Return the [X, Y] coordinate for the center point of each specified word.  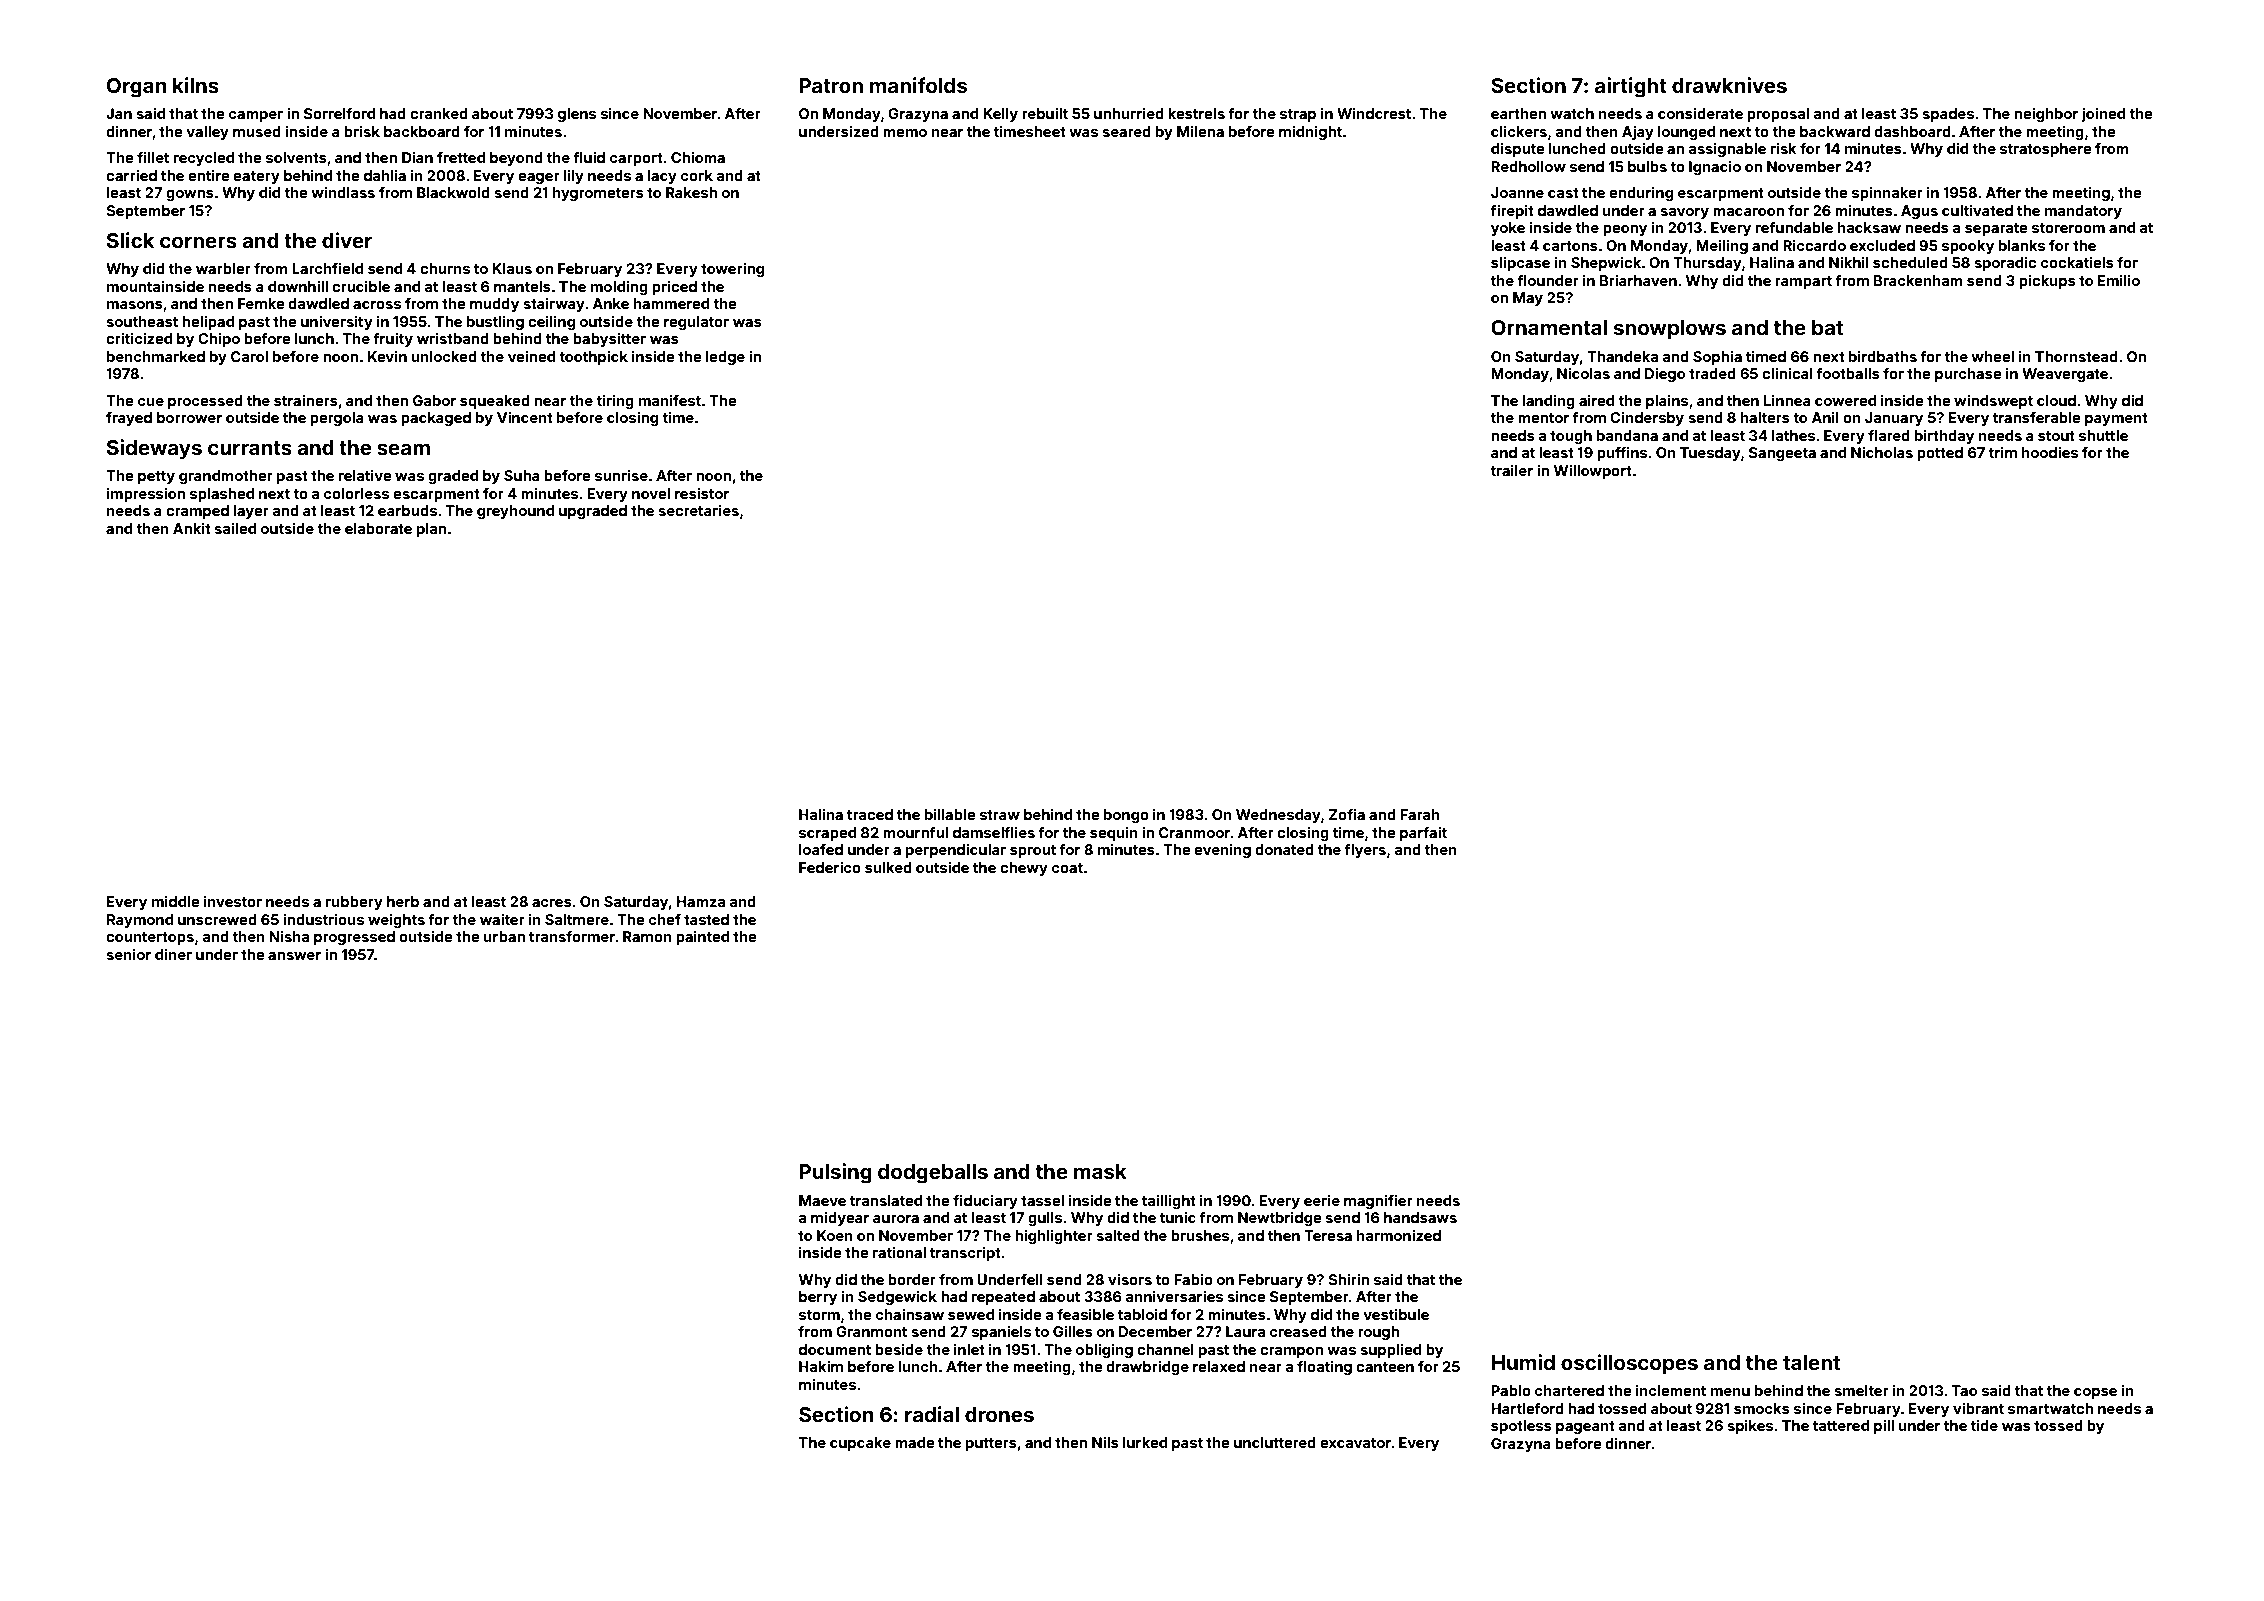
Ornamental [1549, 327]
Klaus [512, 268]
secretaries [698, 510]
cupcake [860, 1444]
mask [1100, 1171]
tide [1984, 1425]
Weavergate [2065, 375]
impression [146, 495]
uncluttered [1275, 1442]
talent [1811, 1362]
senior [128, 954]
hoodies [2050, 452]
